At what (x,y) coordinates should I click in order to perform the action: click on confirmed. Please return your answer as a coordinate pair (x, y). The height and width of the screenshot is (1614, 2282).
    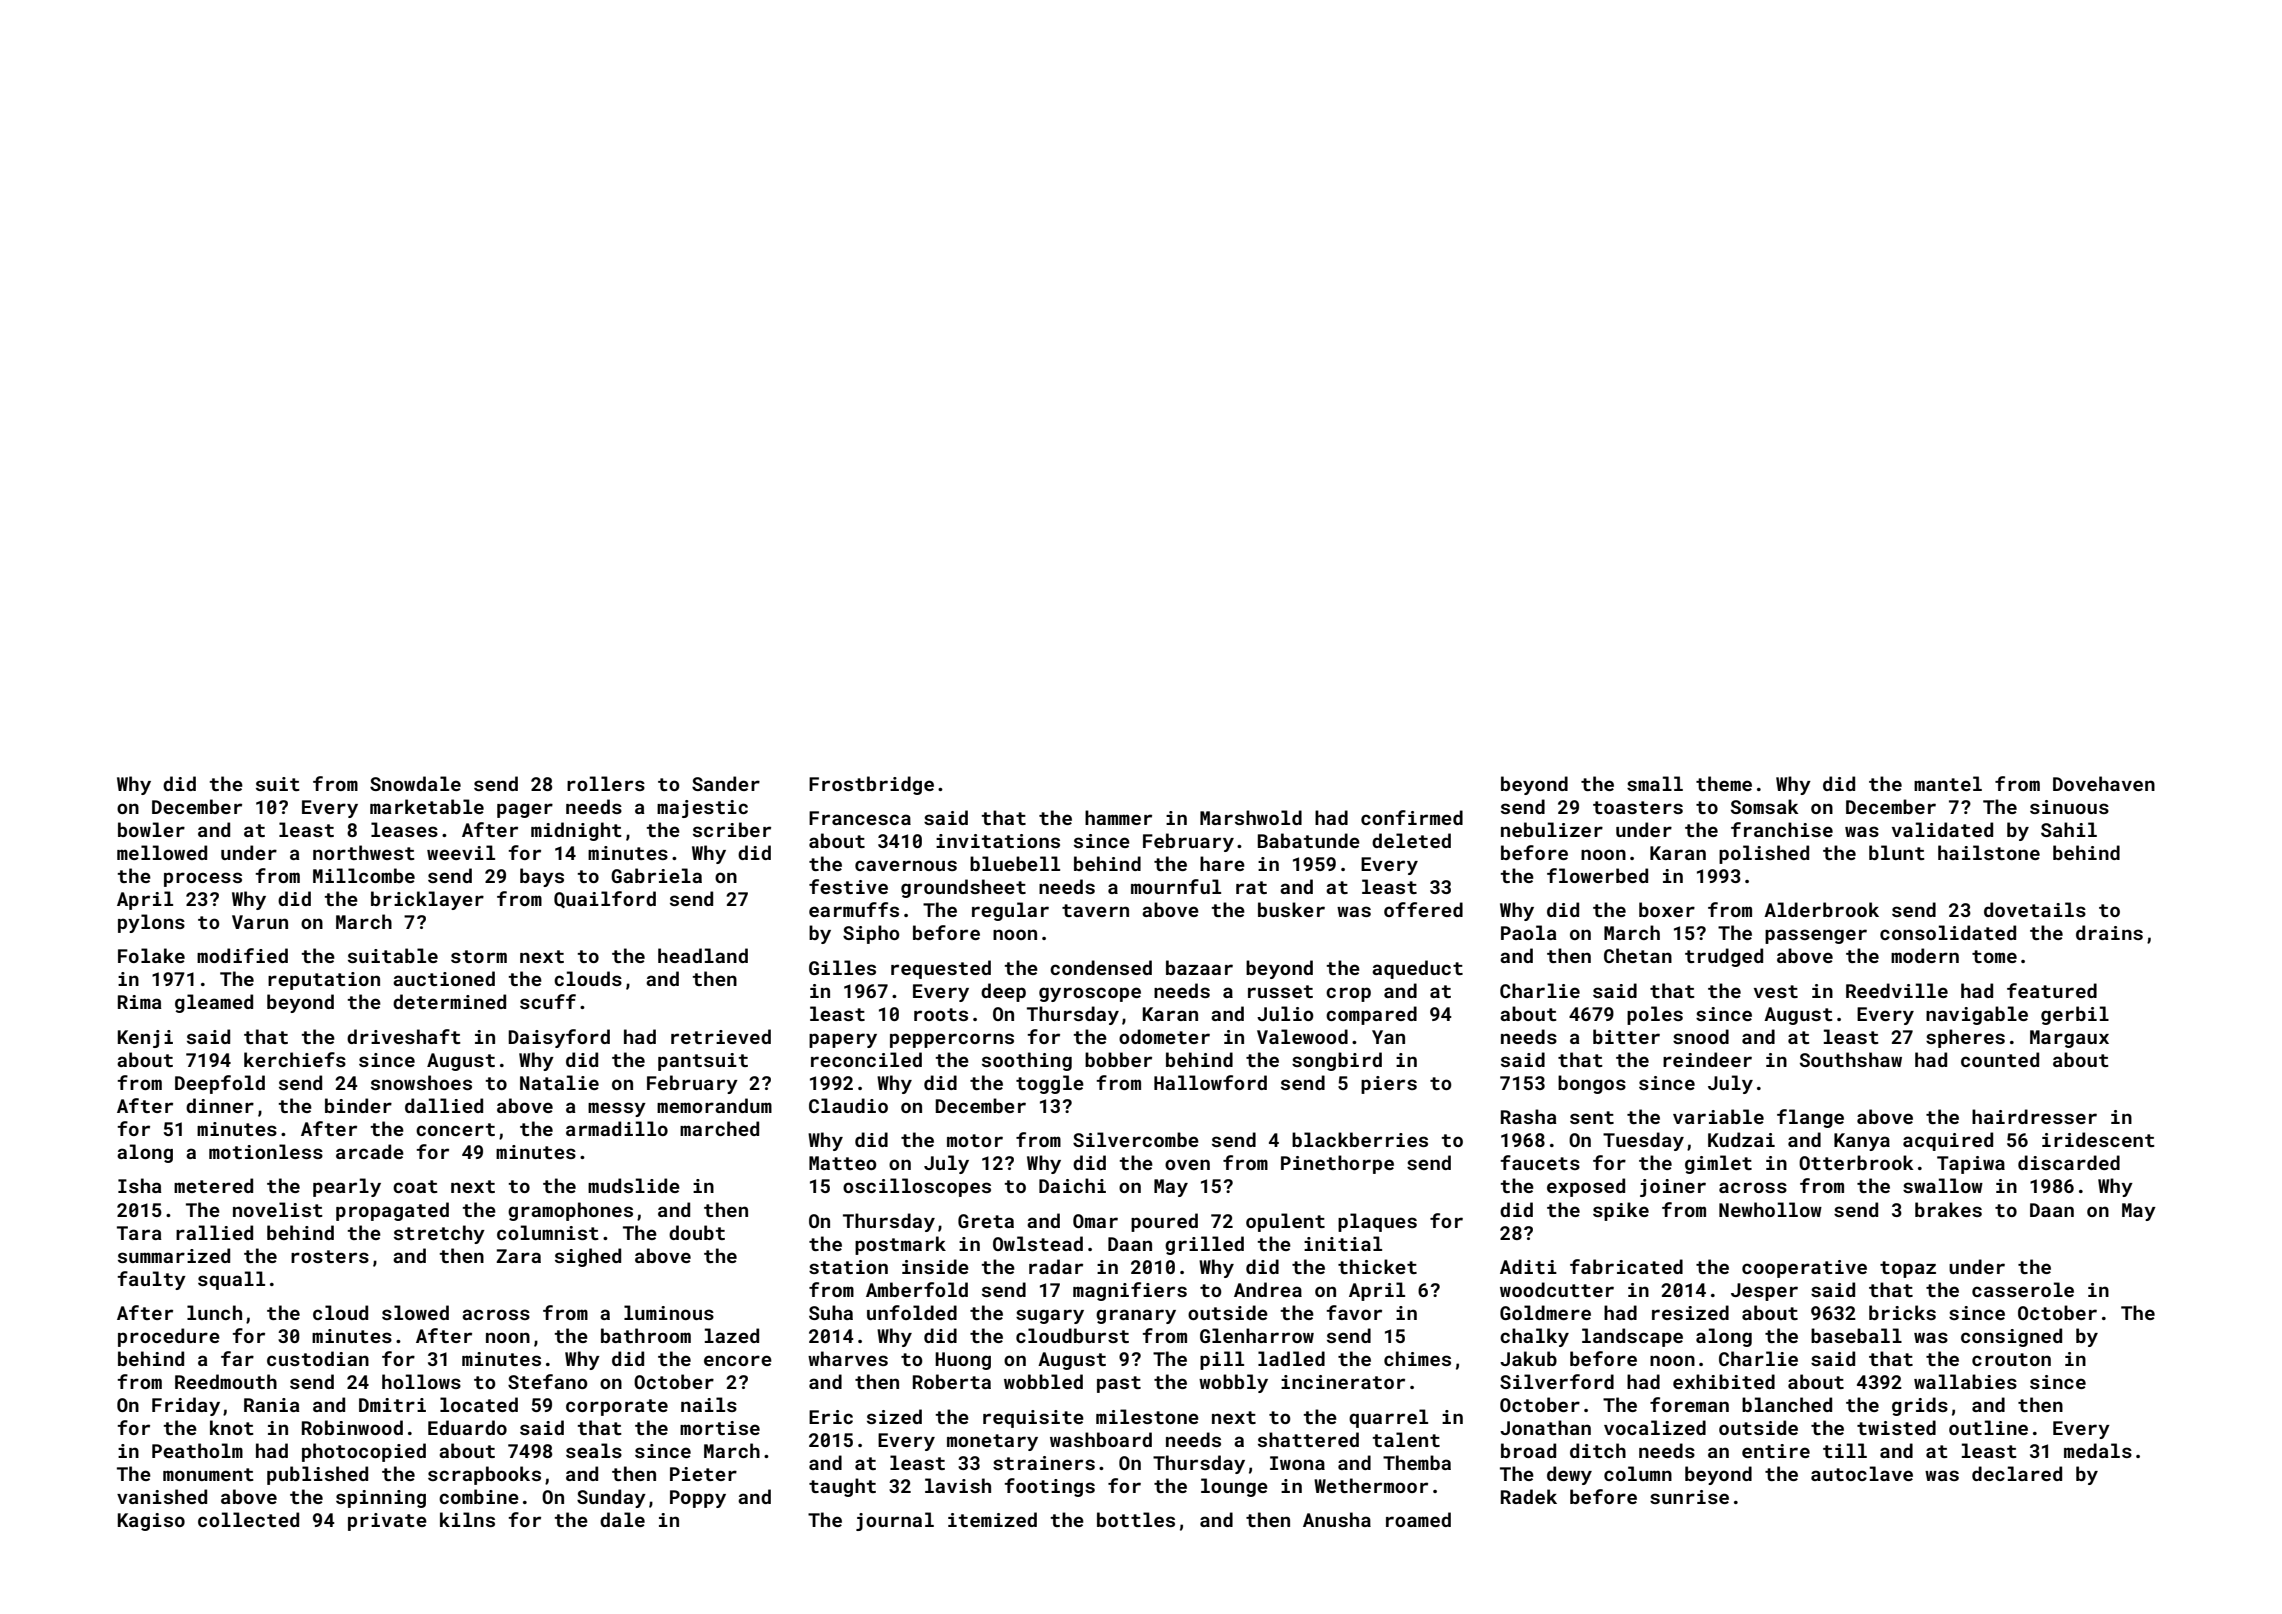
    Looking at the image, I should click on (1412, 817).
